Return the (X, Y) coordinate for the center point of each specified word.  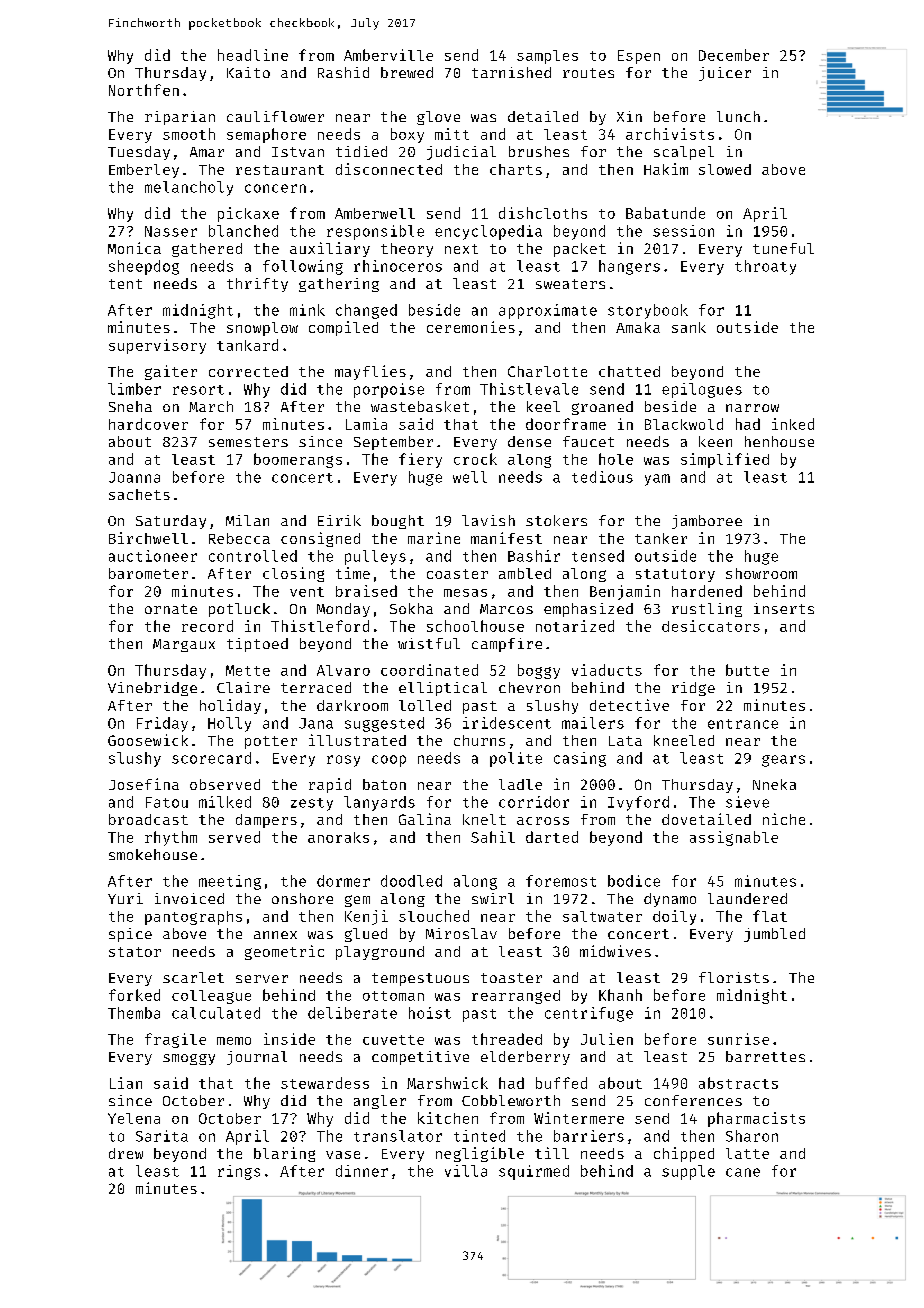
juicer (725, 74)
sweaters (570, 284)
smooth (189, 134)
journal (257, 1058)
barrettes (765, 1056)
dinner (362, 1171)
